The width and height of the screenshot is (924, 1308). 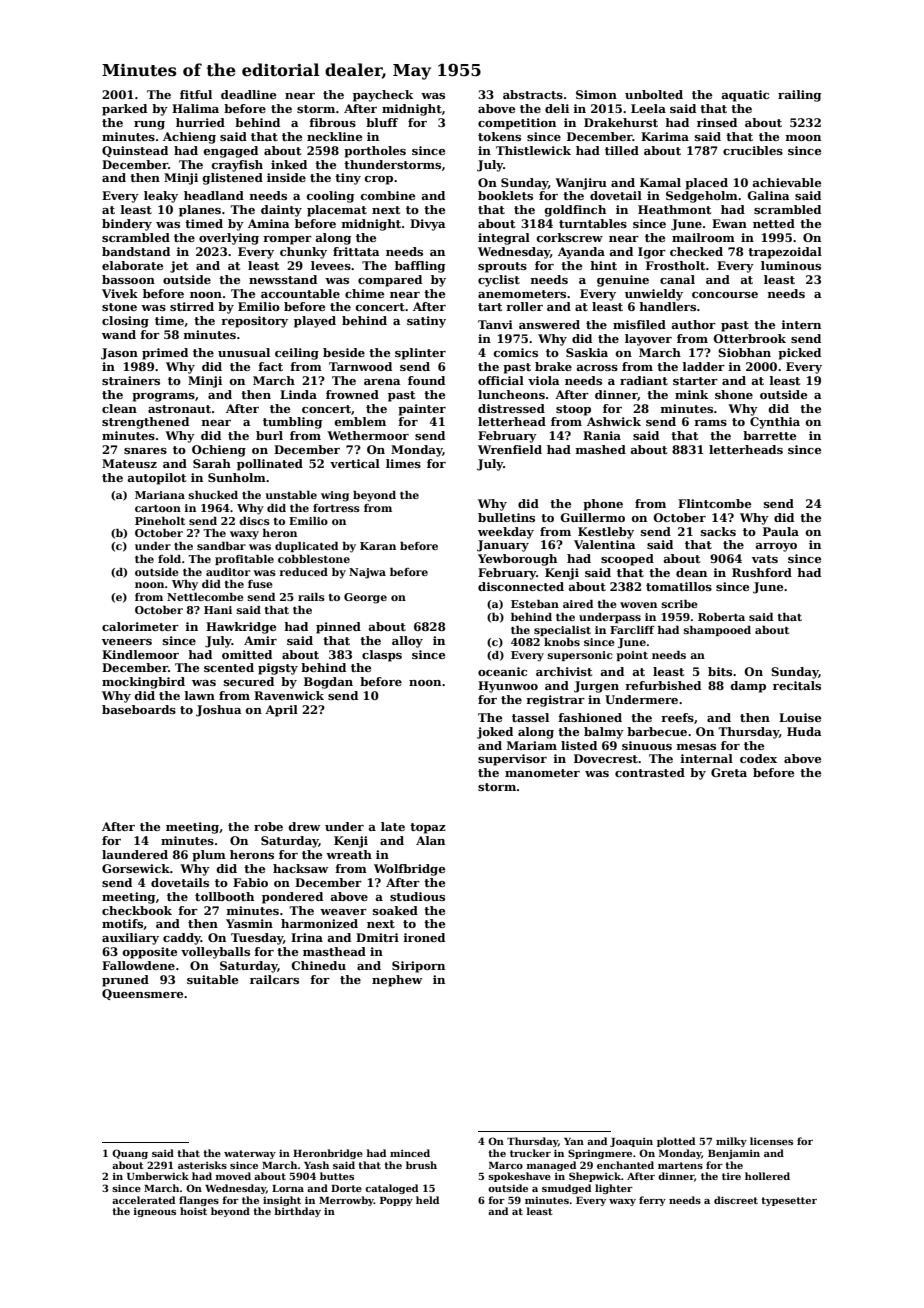 What do you see at coordinates (734, 394) in the screenshot?
I see `shone` at bounding box center [734, 394].
